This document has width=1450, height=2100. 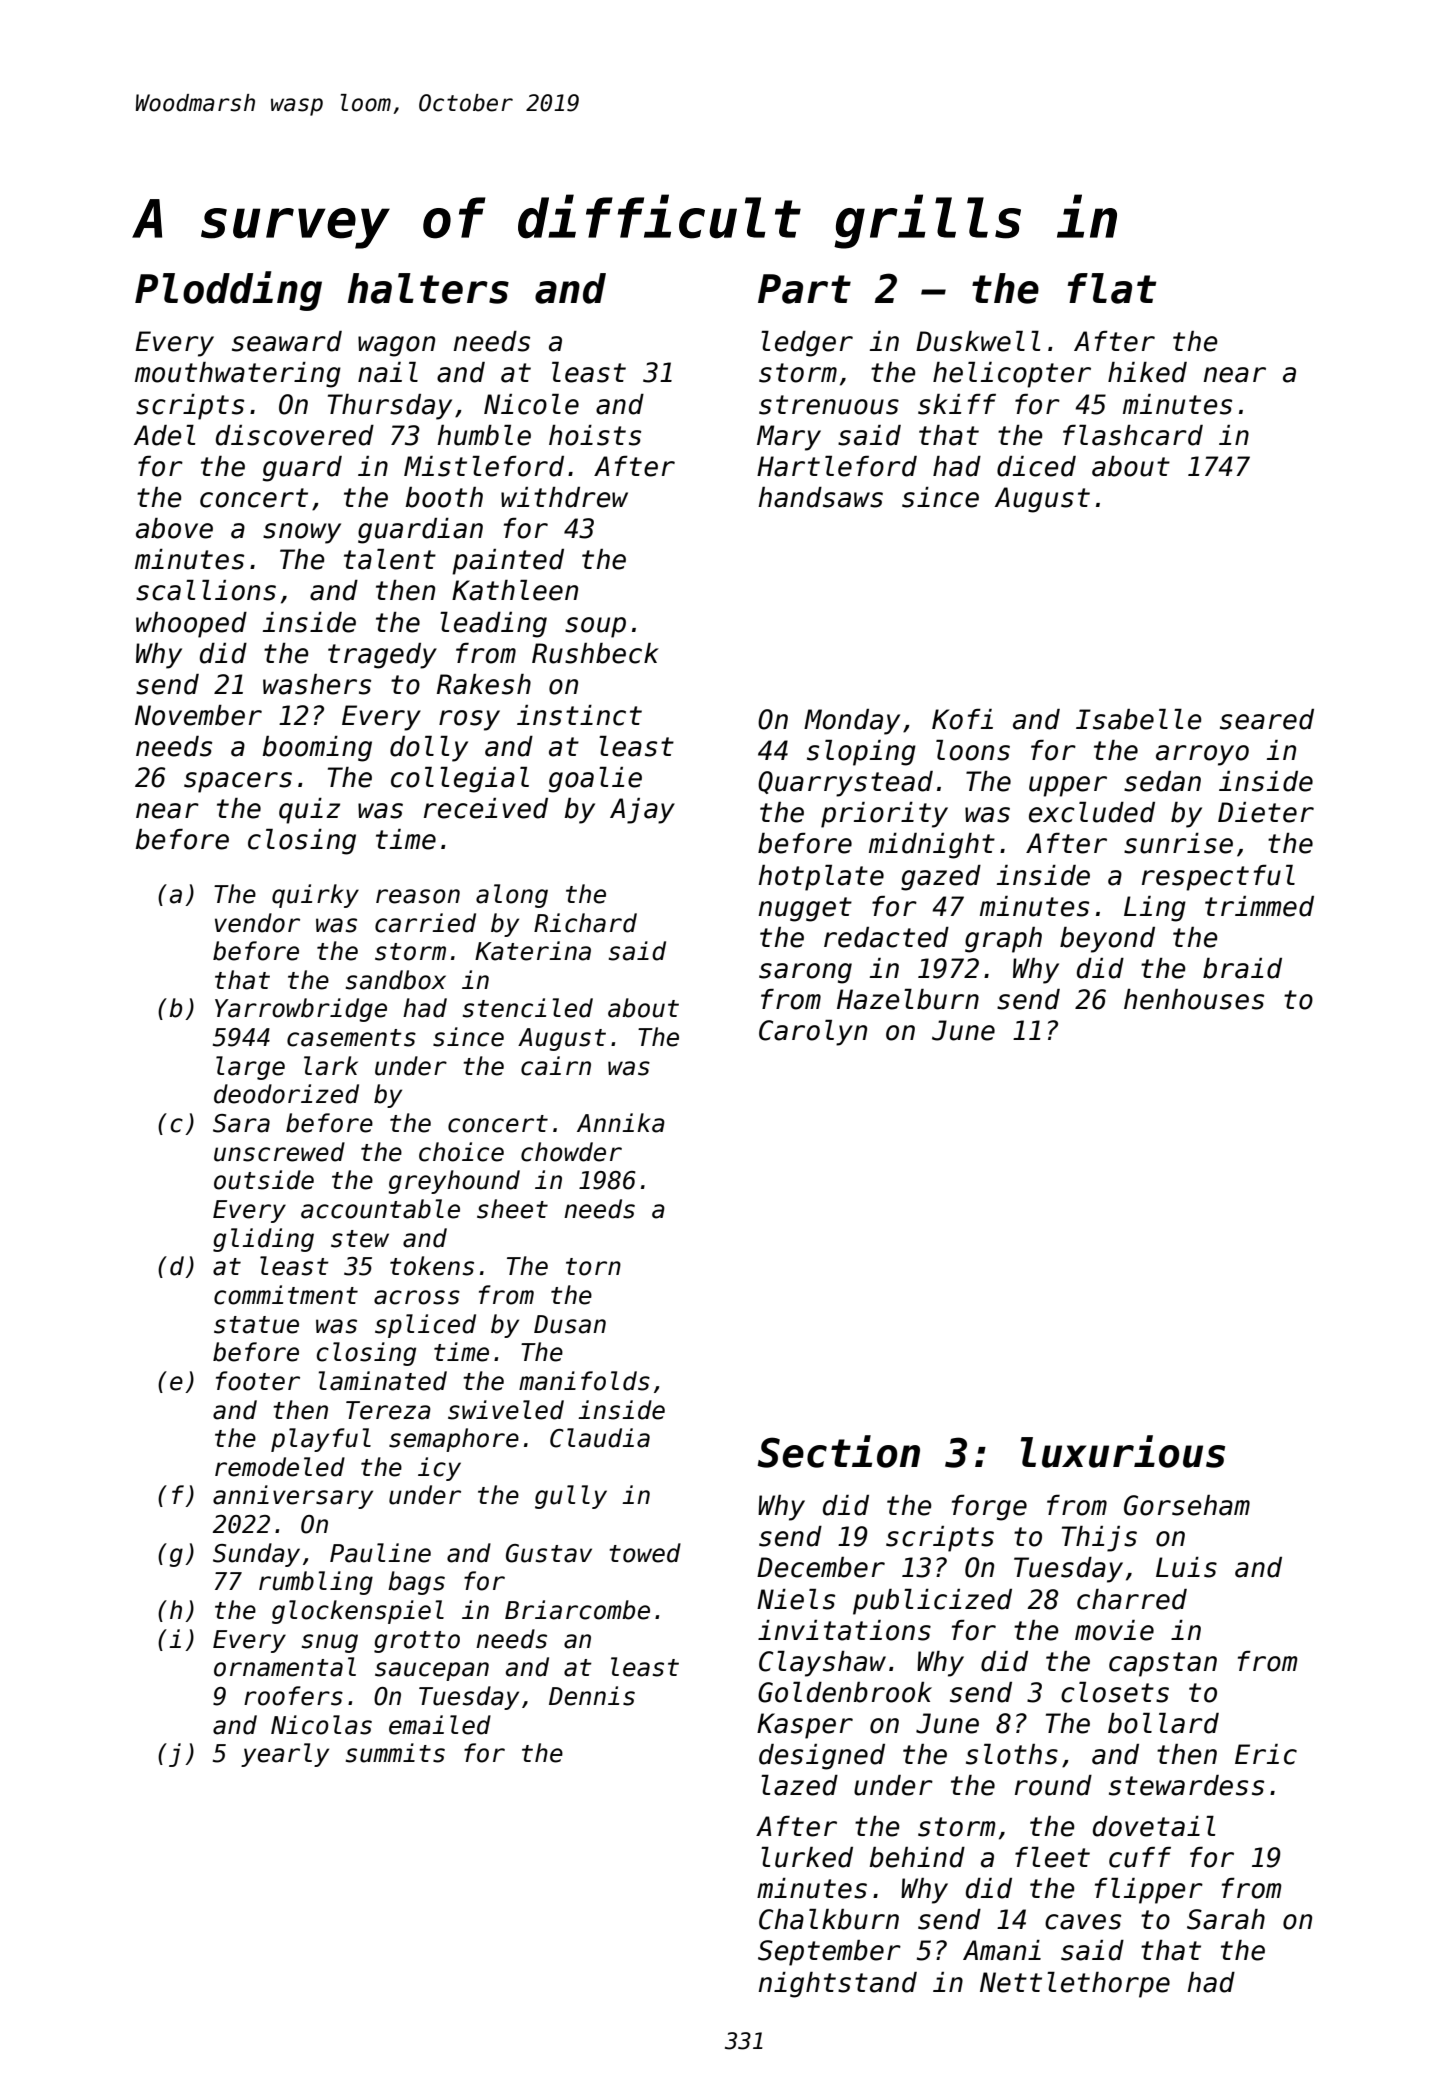 I want to click on flashcard, so click(x=1133, y=435).
